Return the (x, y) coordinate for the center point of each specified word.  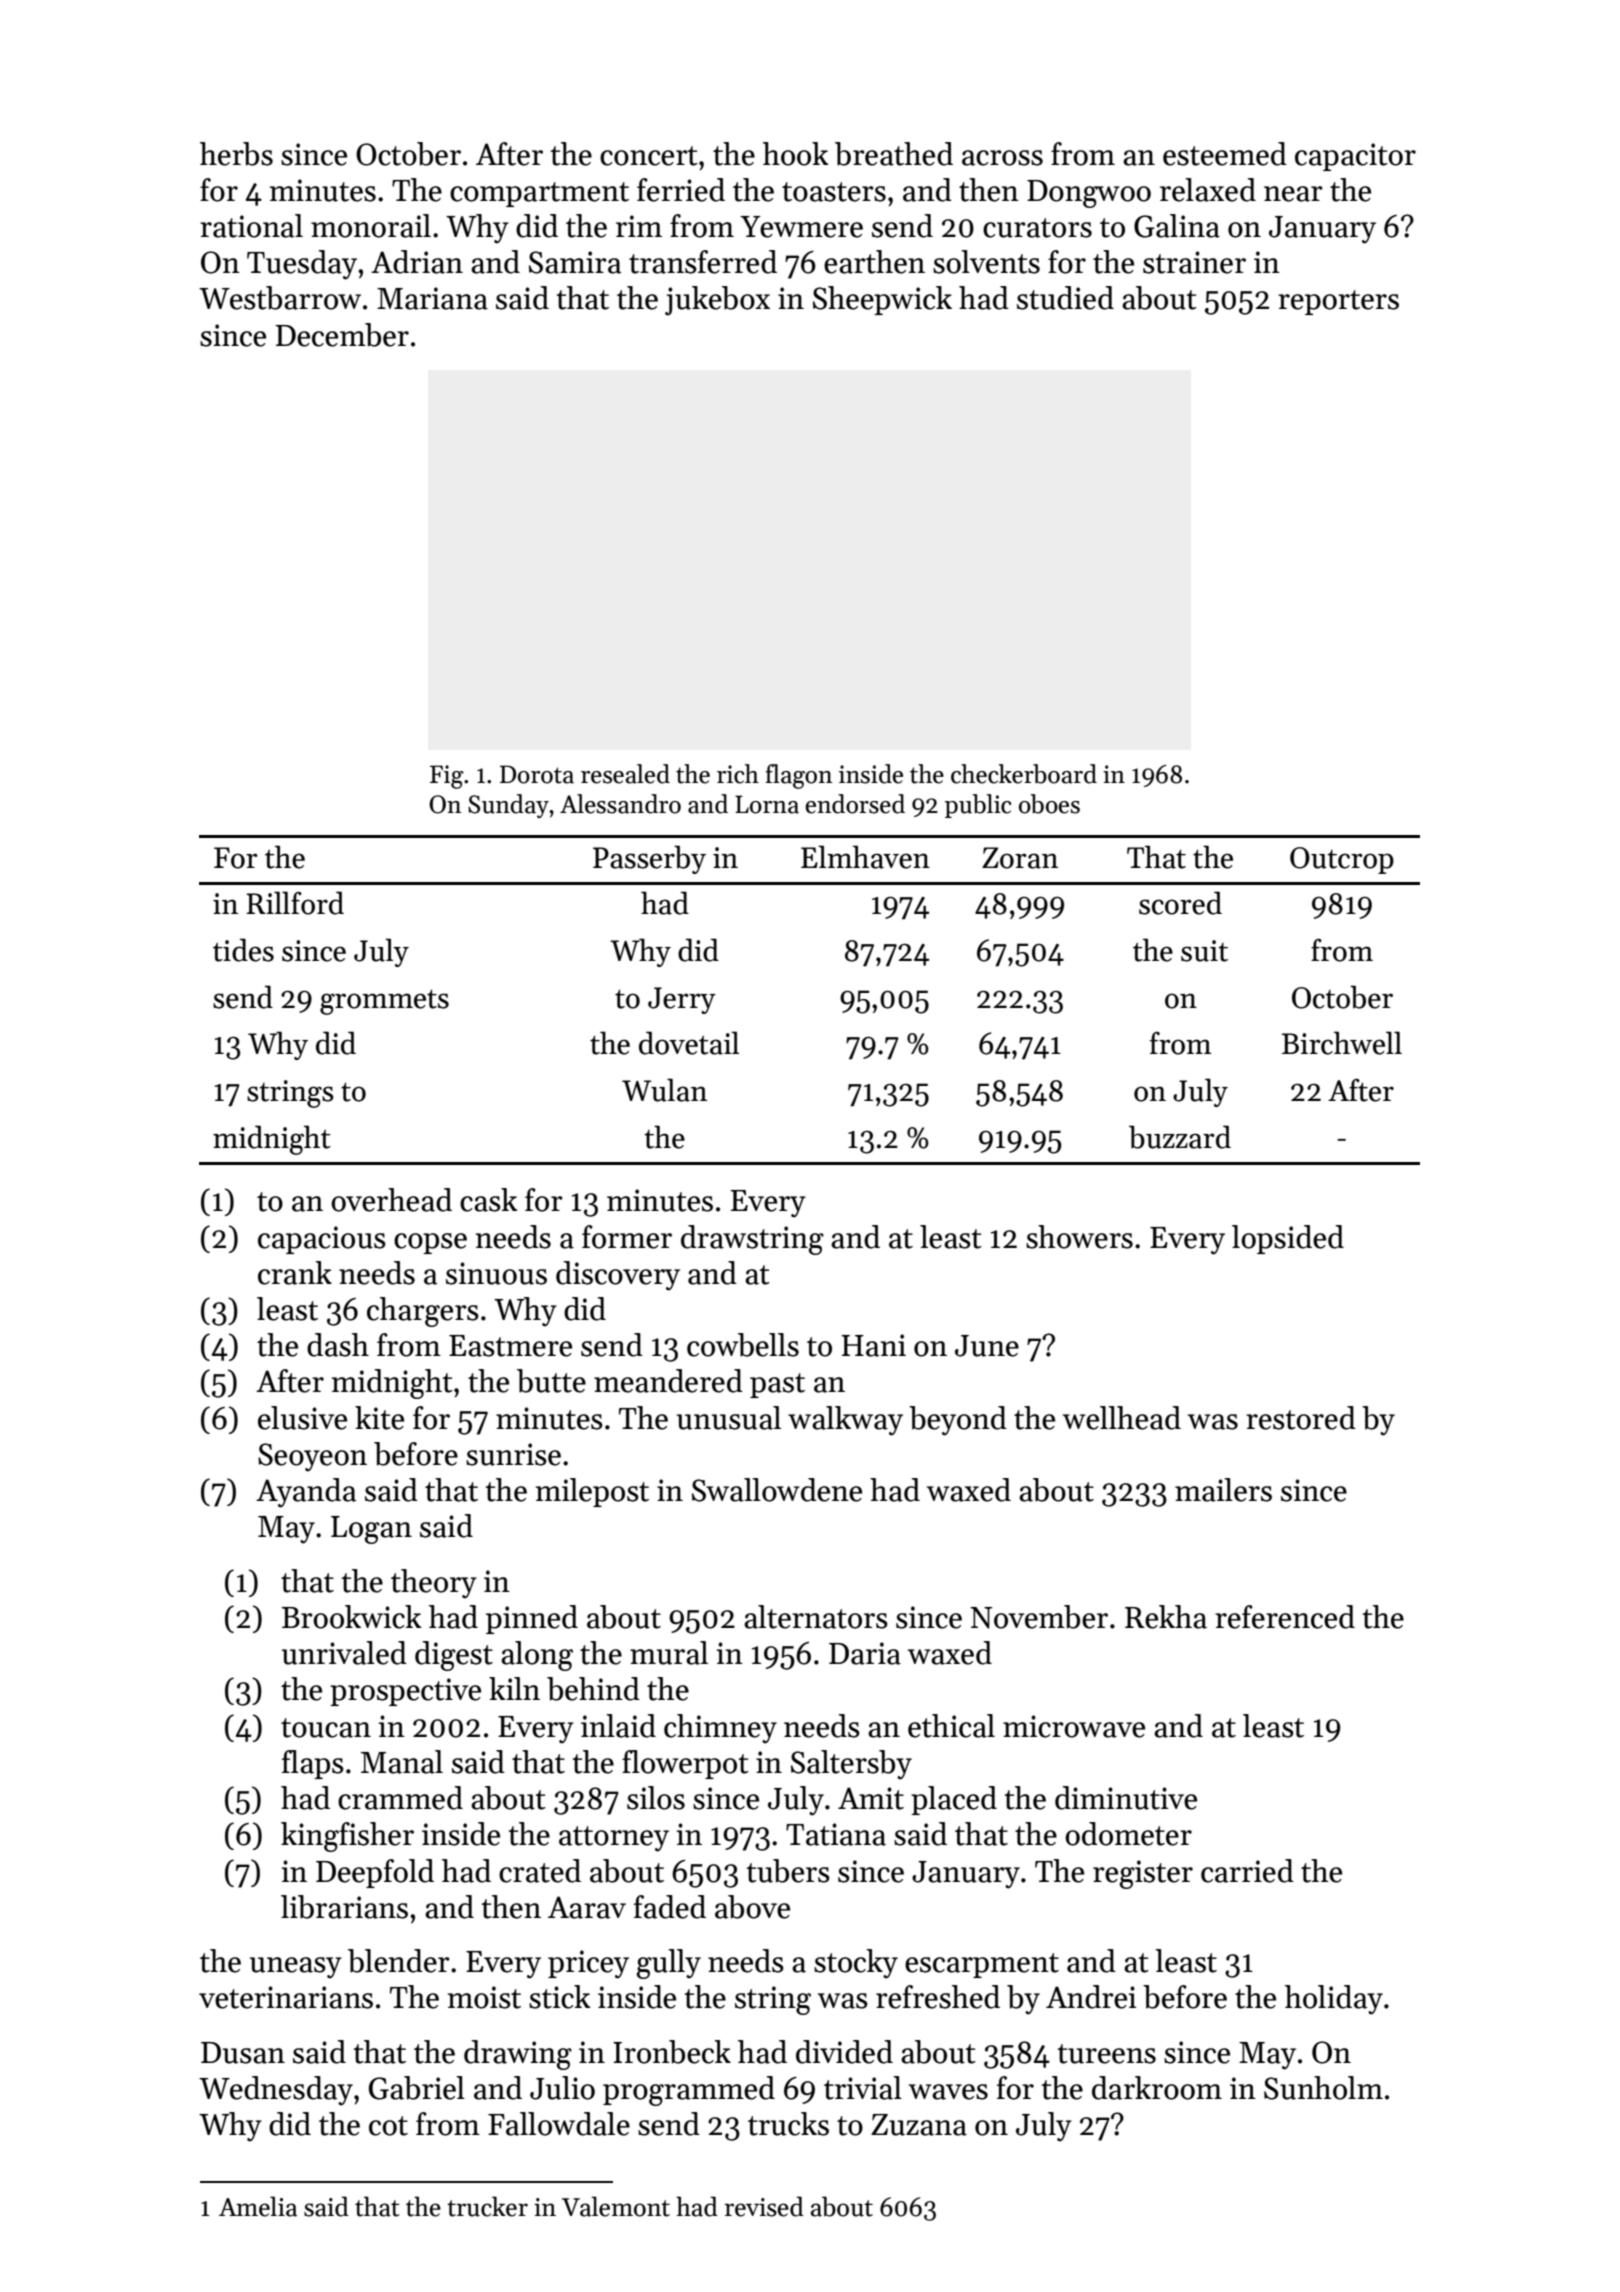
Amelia (258, 2206)
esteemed (1225, 154)
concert (649, 156)
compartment (539, 194)
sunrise (513, 1454)
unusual (729, 1418)
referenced (1285, 1617)
